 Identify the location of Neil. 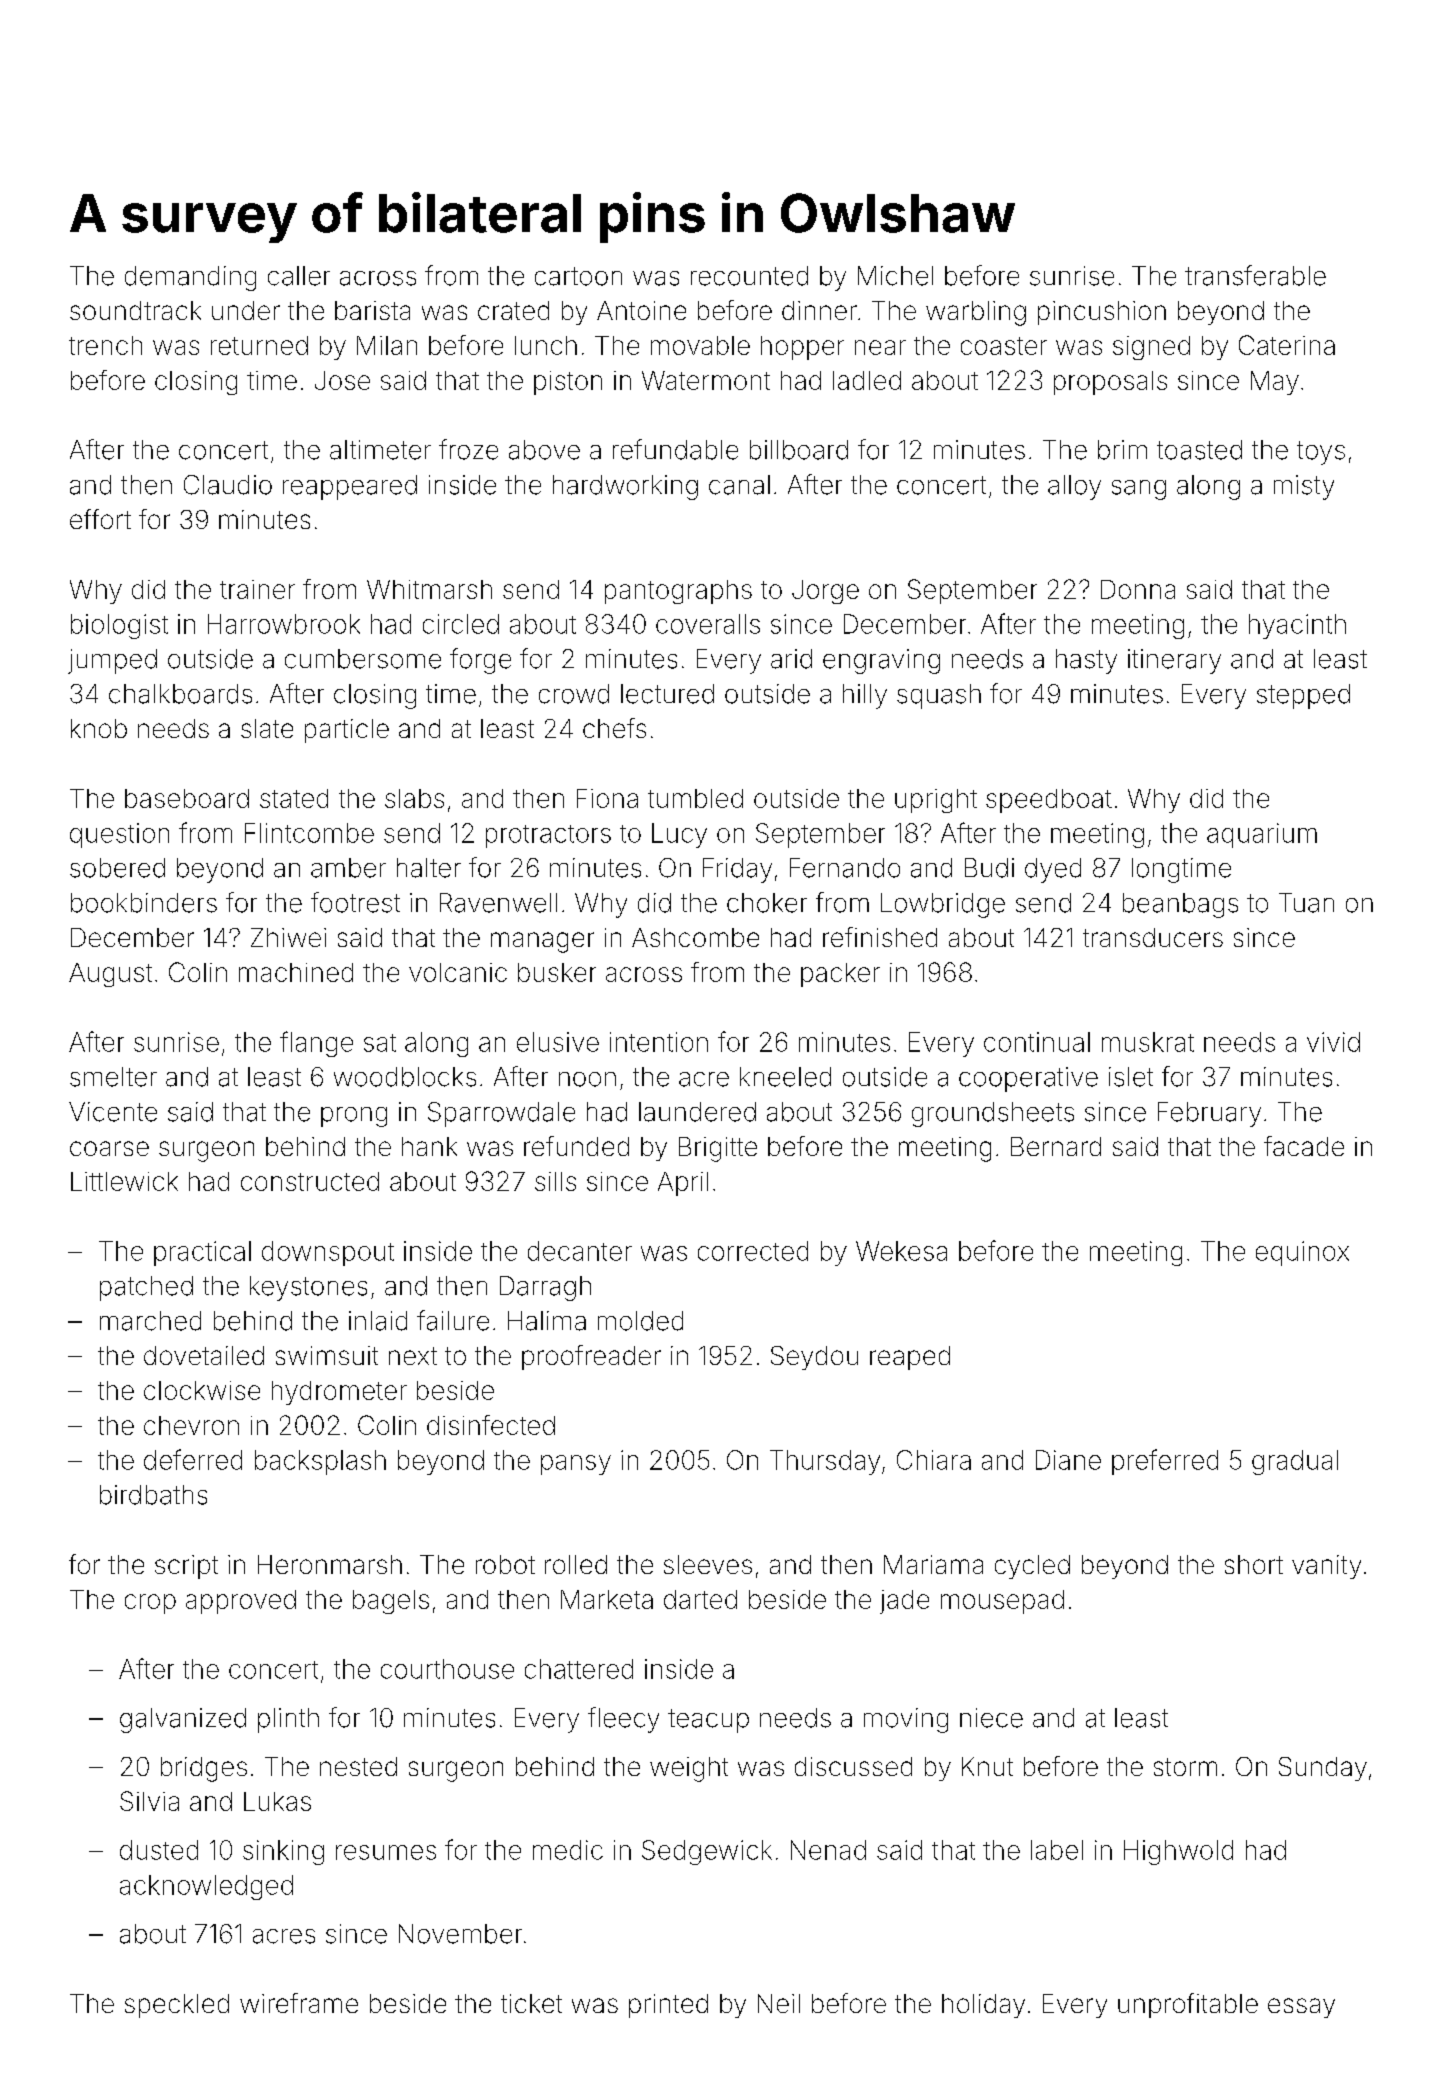
(779, 2003).
